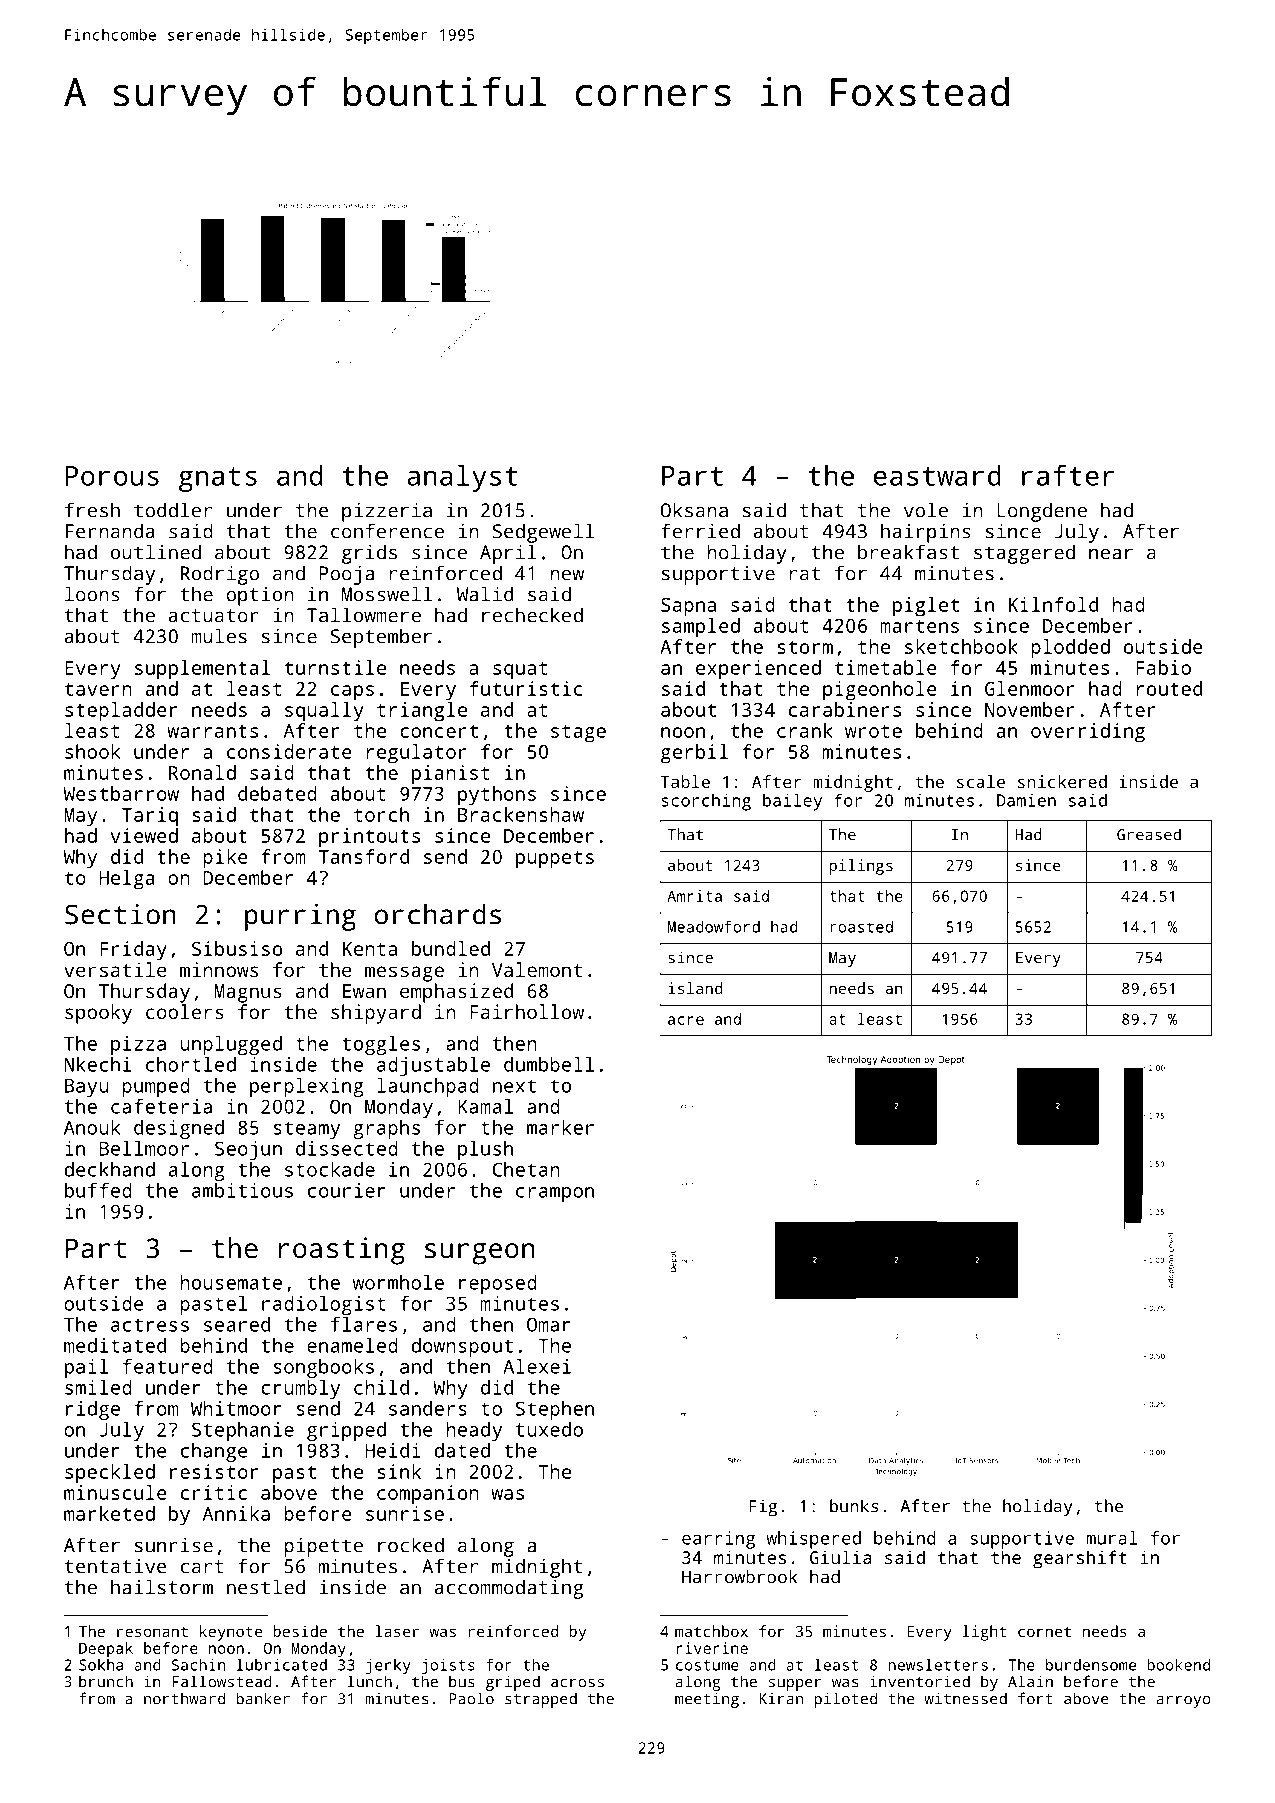  Describe the element at coordinates (686, 1020) in the image. I see `acre` at that location.
